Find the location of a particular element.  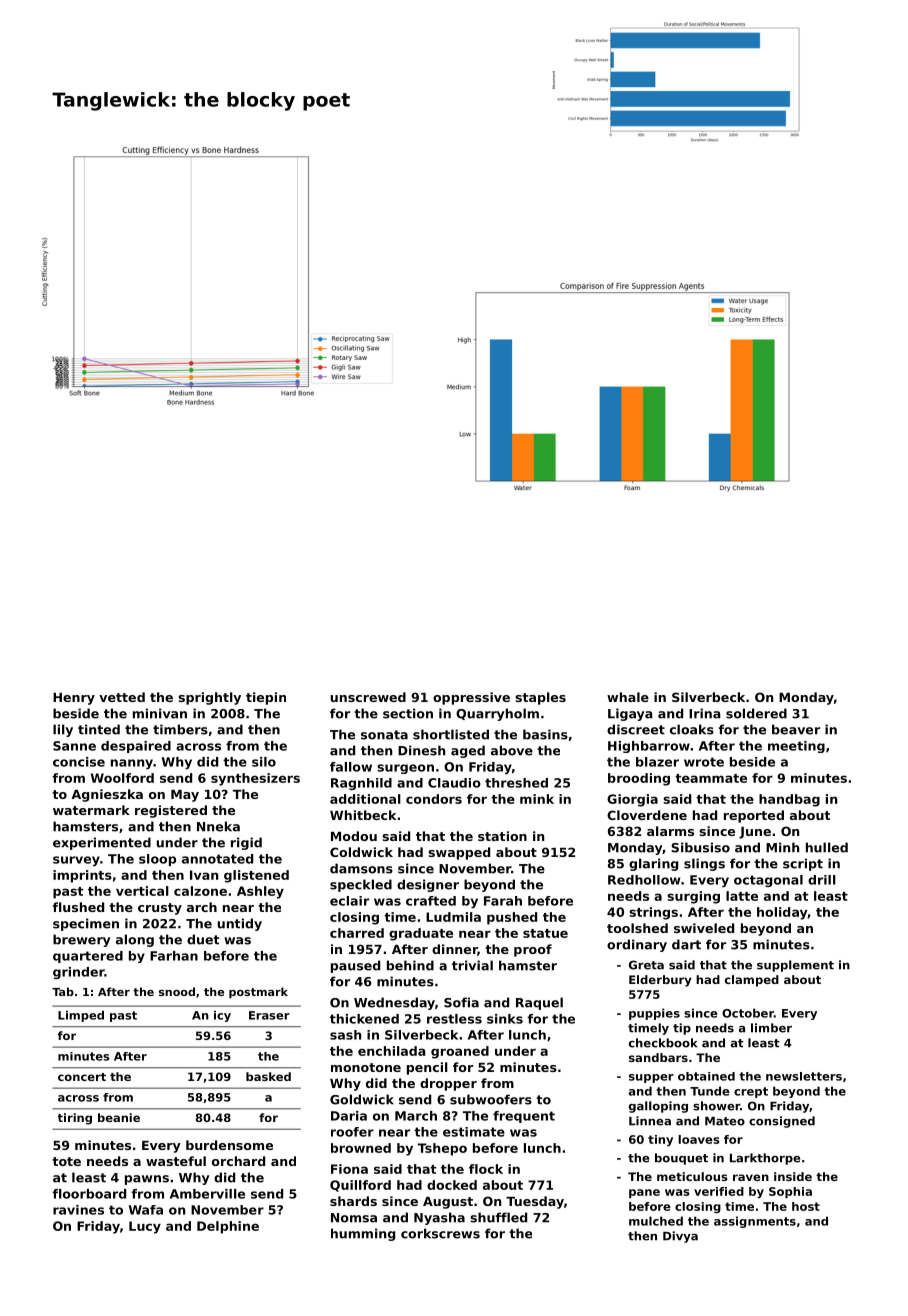

Farhan is located at coordinates (174, 956).
